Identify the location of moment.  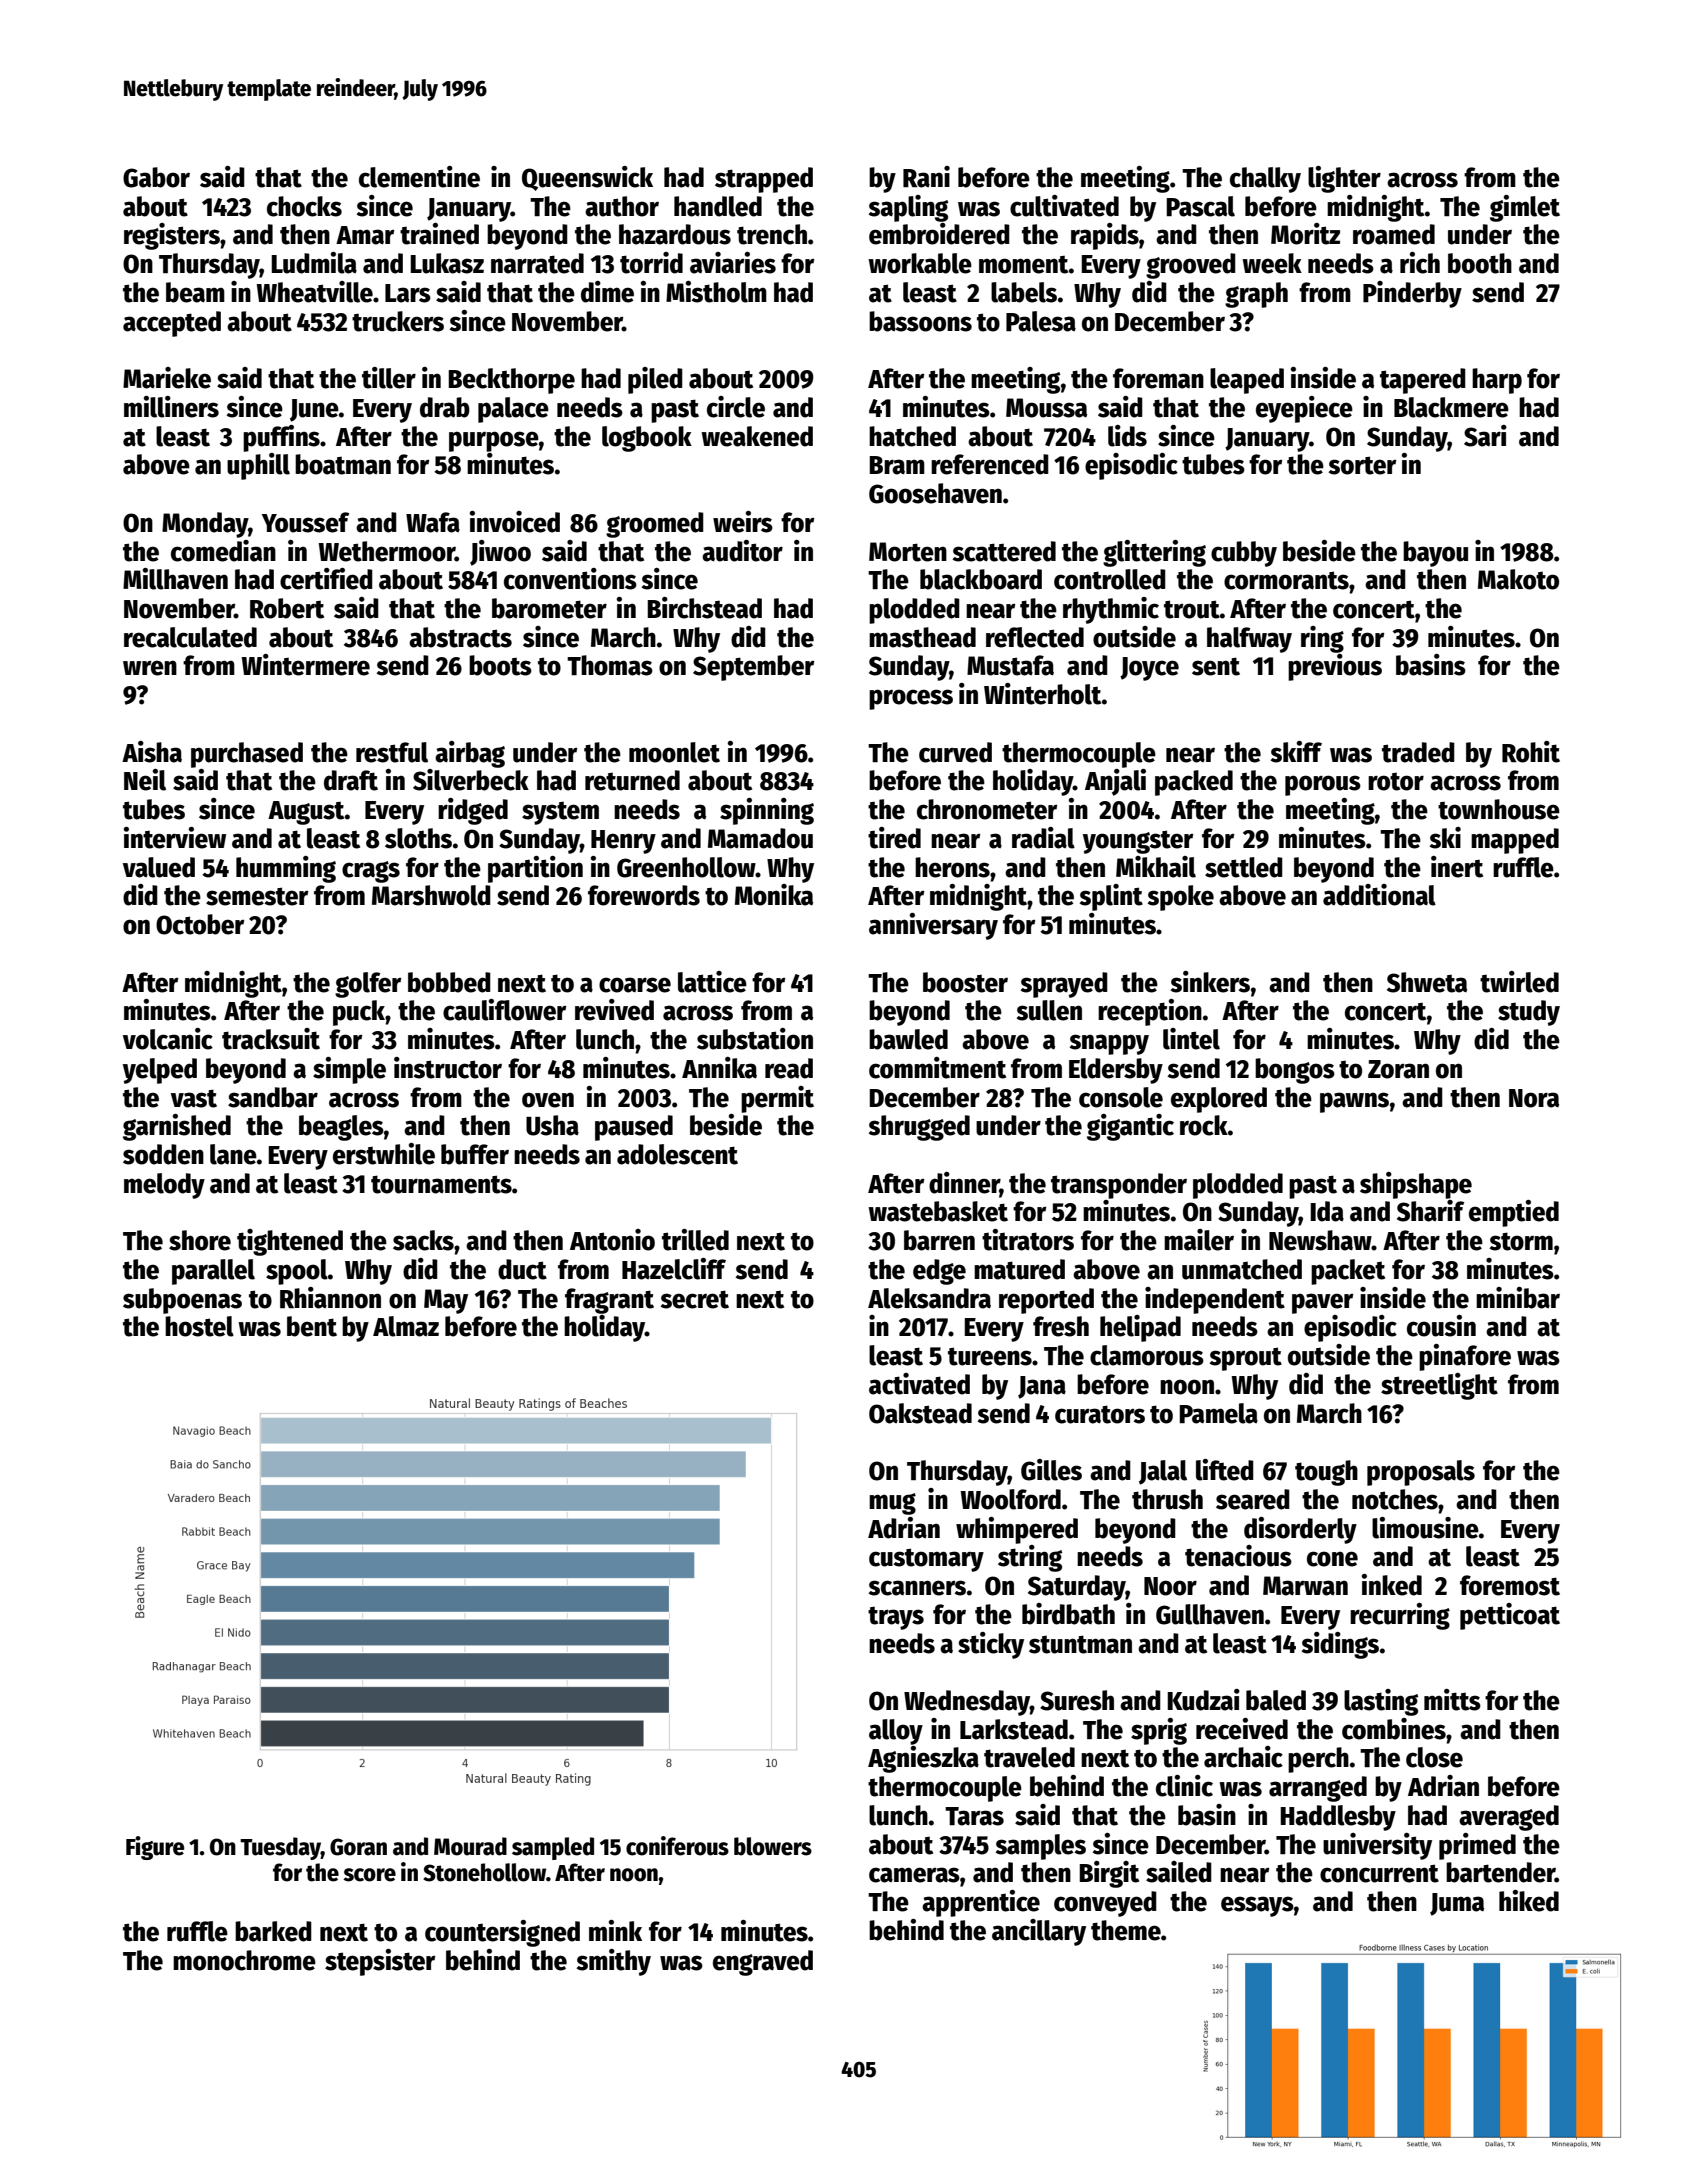
(1024, 265).
